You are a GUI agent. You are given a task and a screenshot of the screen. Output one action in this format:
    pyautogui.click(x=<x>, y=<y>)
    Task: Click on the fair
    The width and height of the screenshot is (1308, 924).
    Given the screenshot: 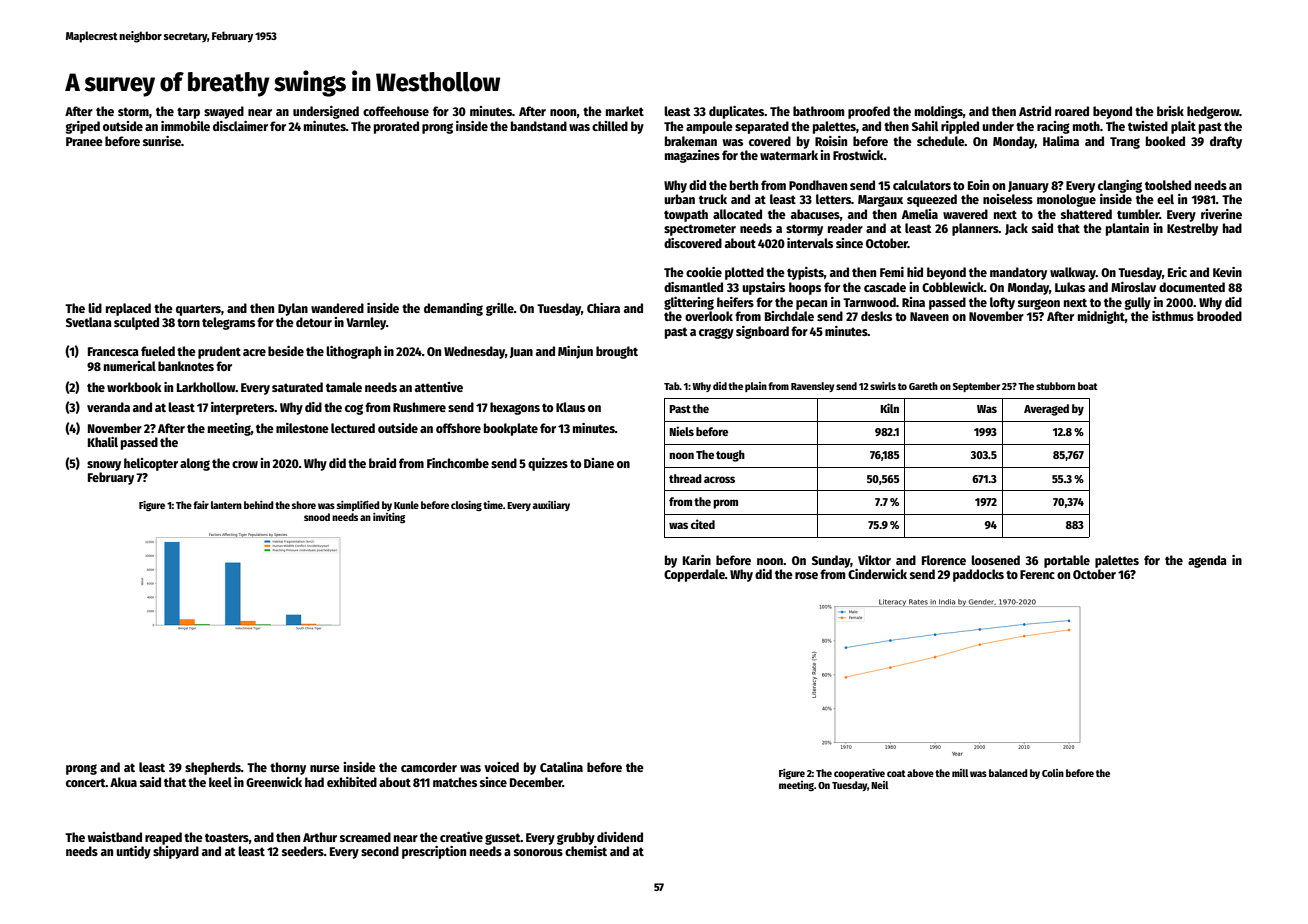 What is the action you would take?
    pyautogui.click(x=201, y=505)
